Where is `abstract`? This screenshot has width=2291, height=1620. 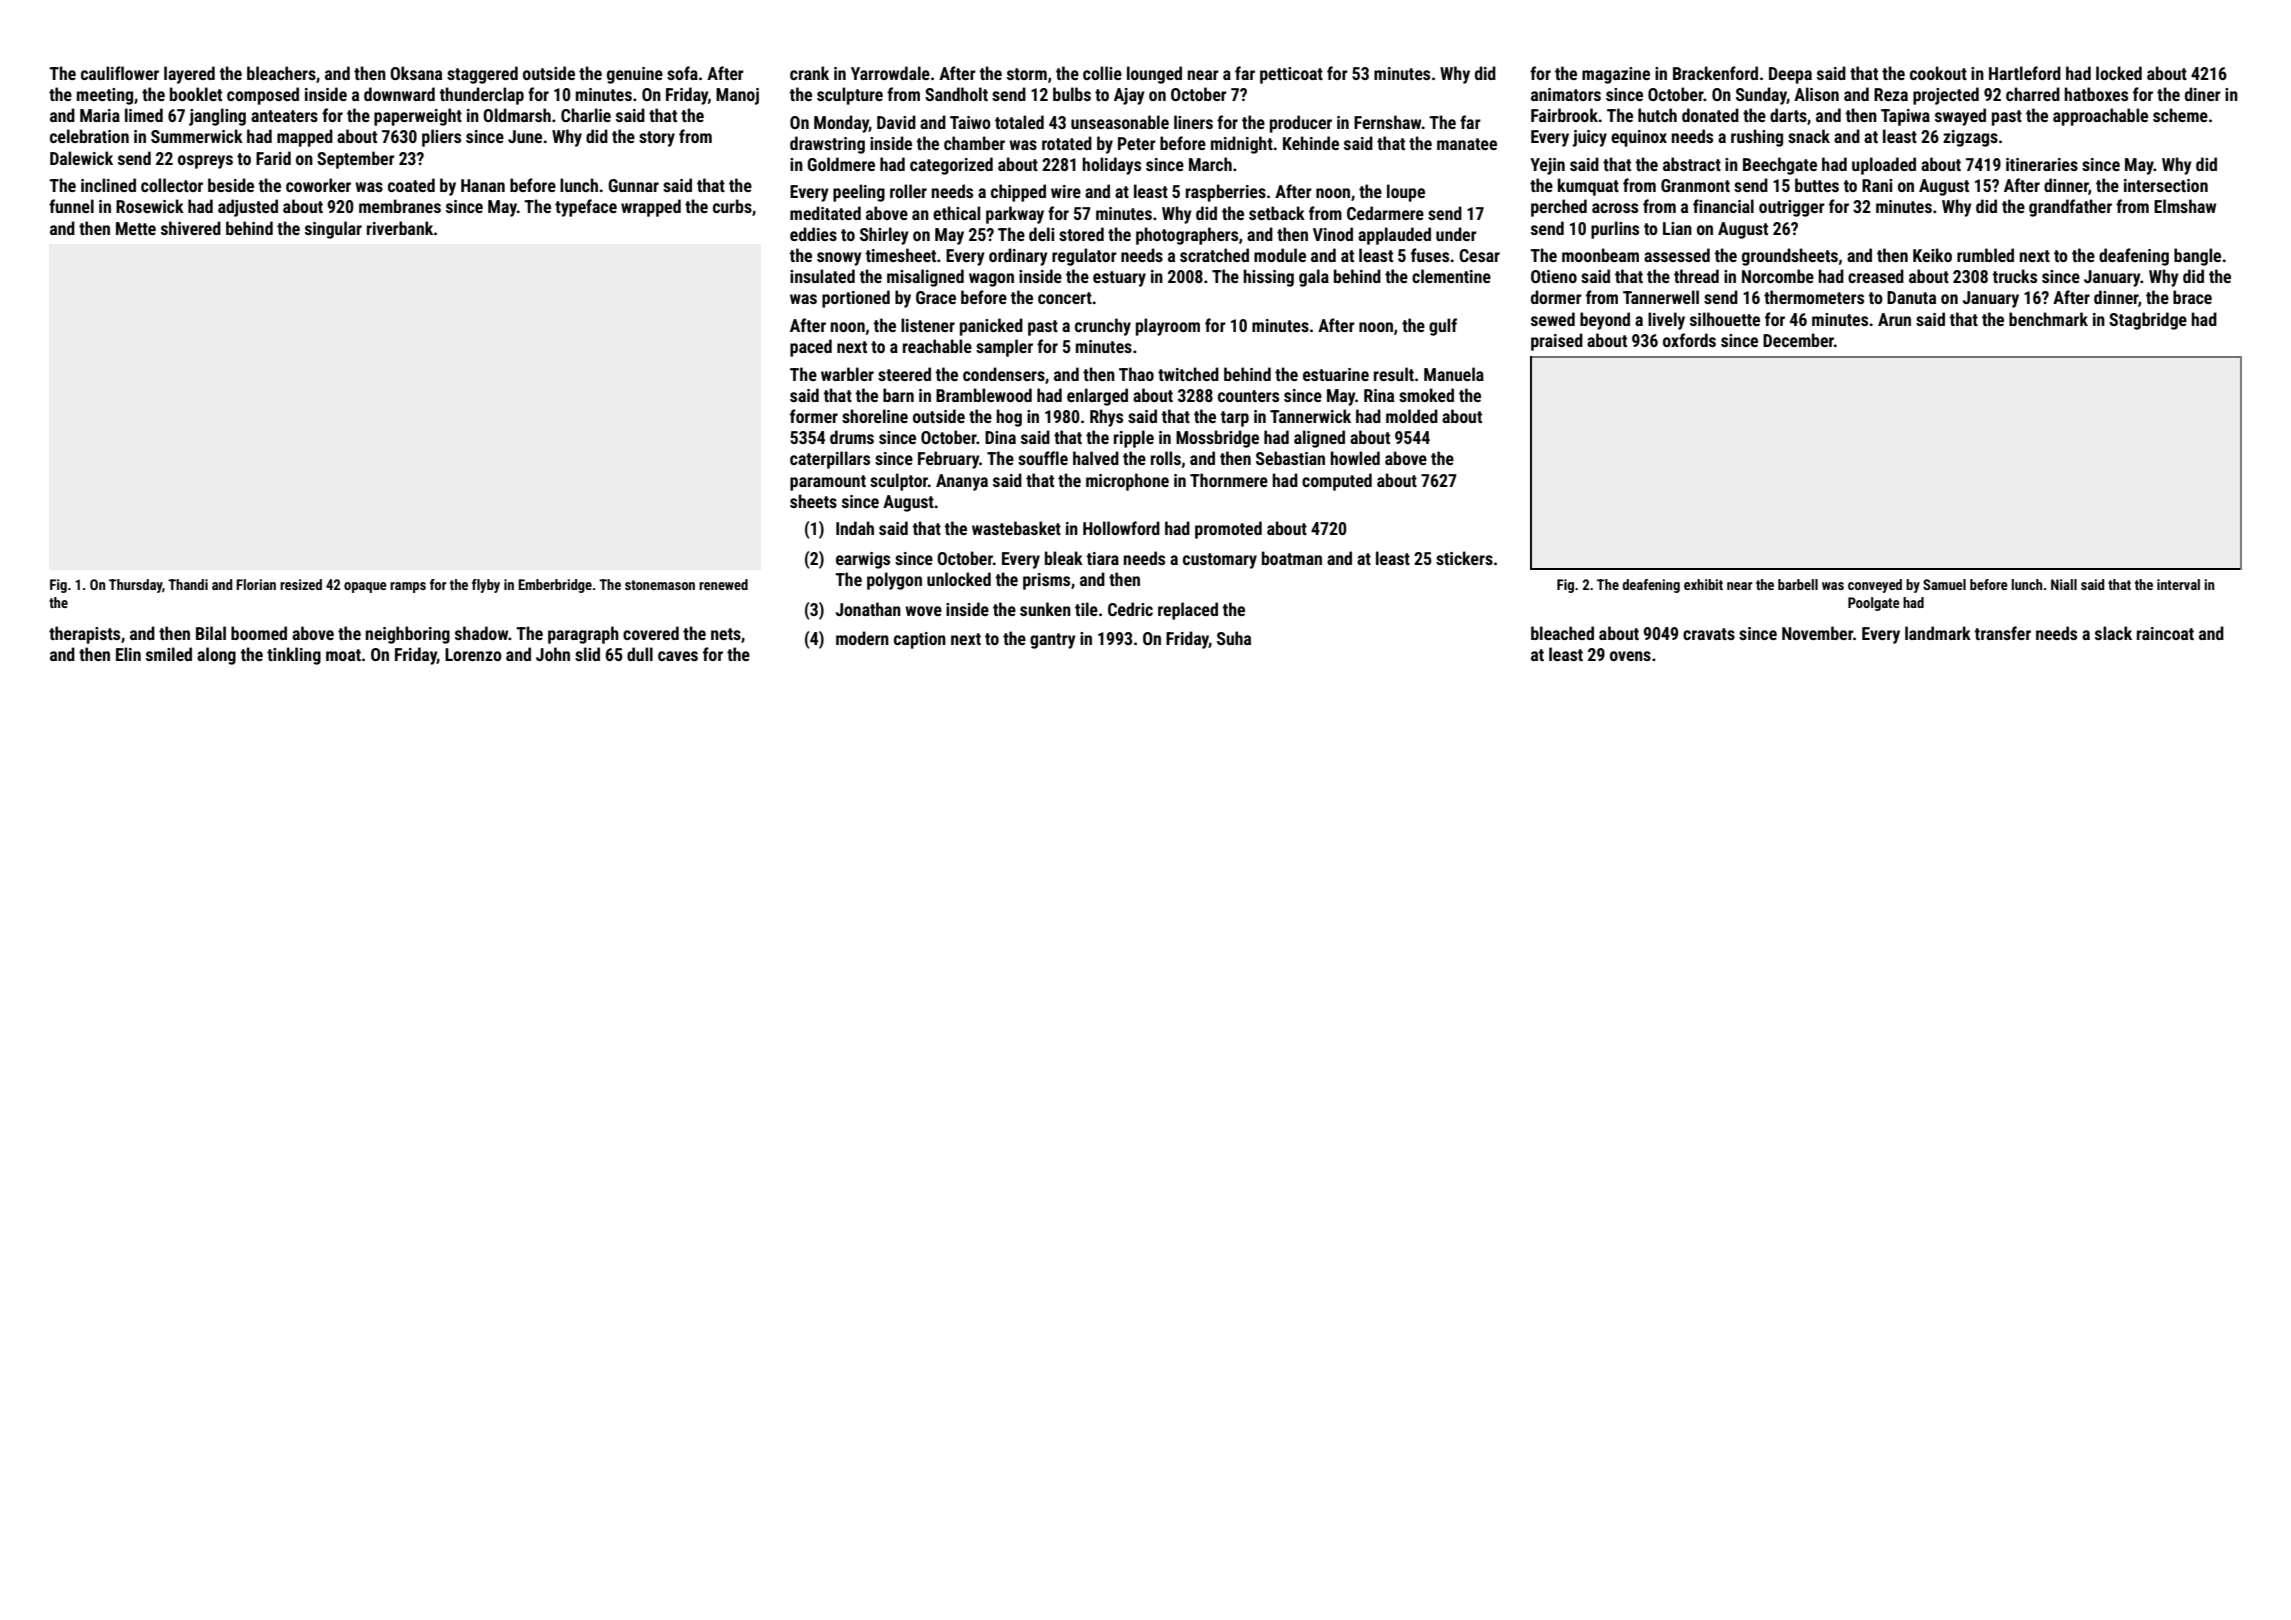 abstract is located at coordinates (1692, 164).
